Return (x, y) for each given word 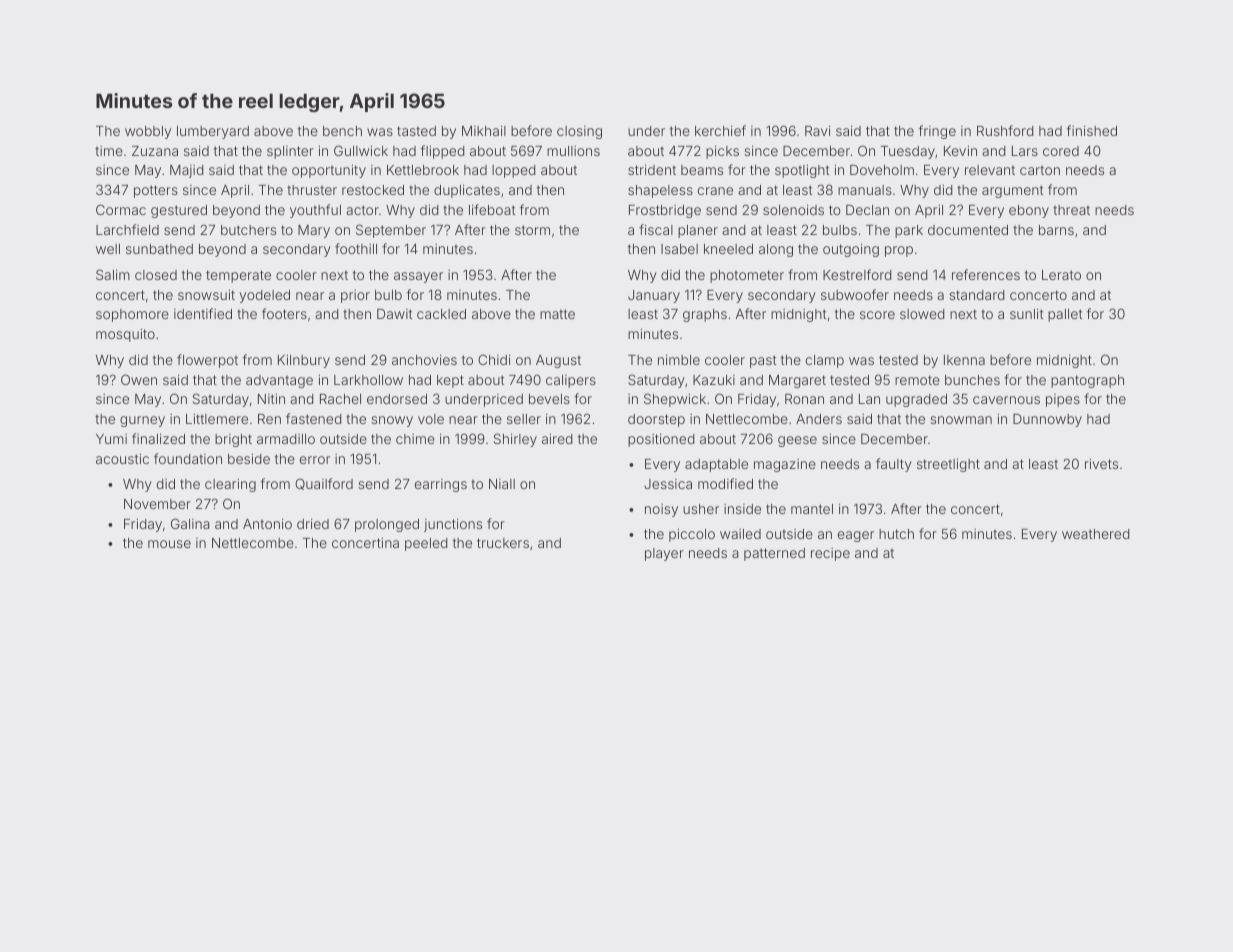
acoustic (122, 458)
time (109, 151)
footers (284, 313)
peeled (426, 544)
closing (579, 132)
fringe (937, 132)
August (558, 361)
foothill (356, 248)
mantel (812, 509)
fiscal (656, 229)
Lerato (1061, 275)
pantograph (1087, 381)
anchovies (424, 359)
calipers (571, 381)
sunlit (1026, 313)
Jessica (668, 484)
